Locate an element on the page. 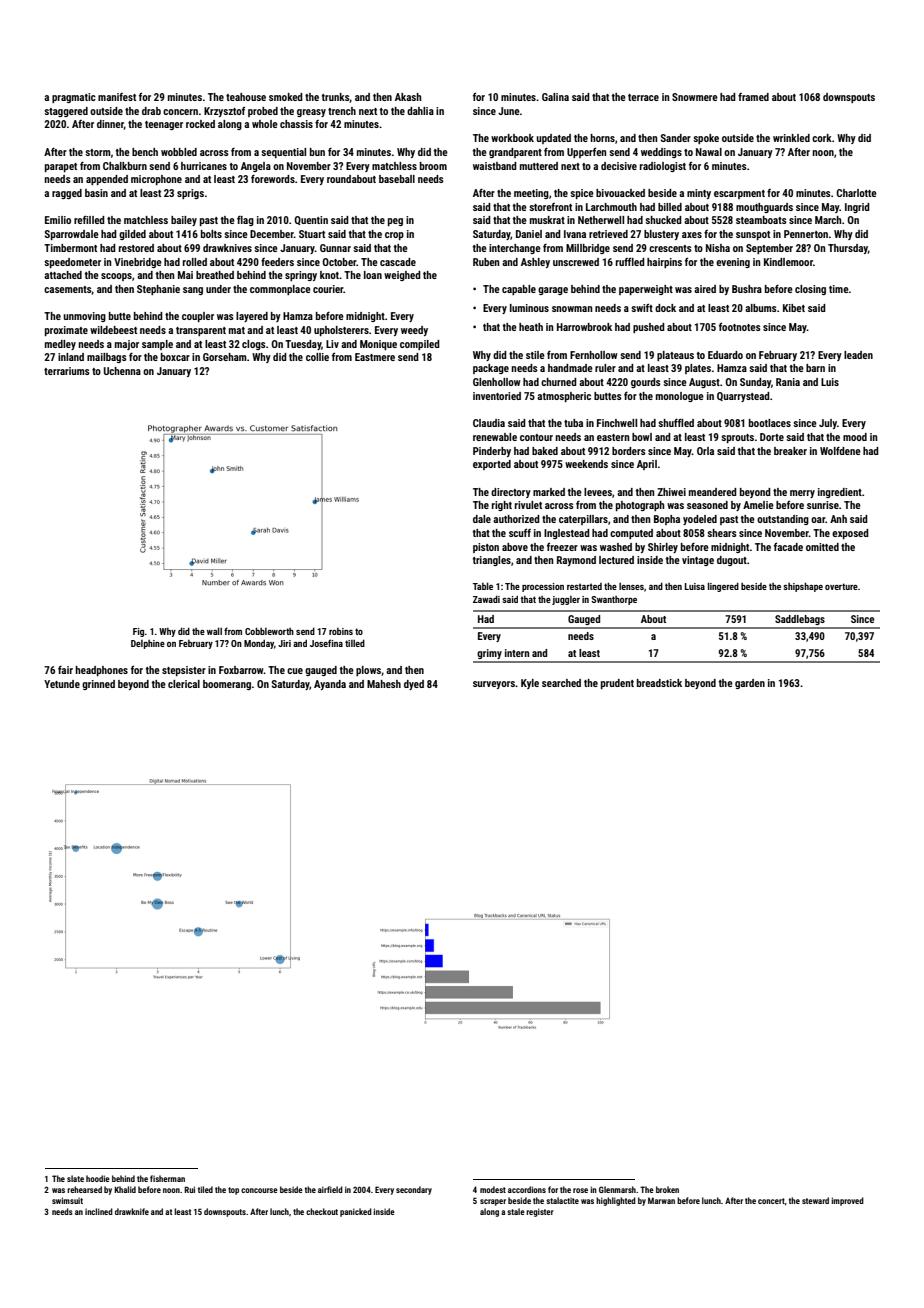 The height and width of the document is (1308, 924). framed is located at coordinates (753, 97).
